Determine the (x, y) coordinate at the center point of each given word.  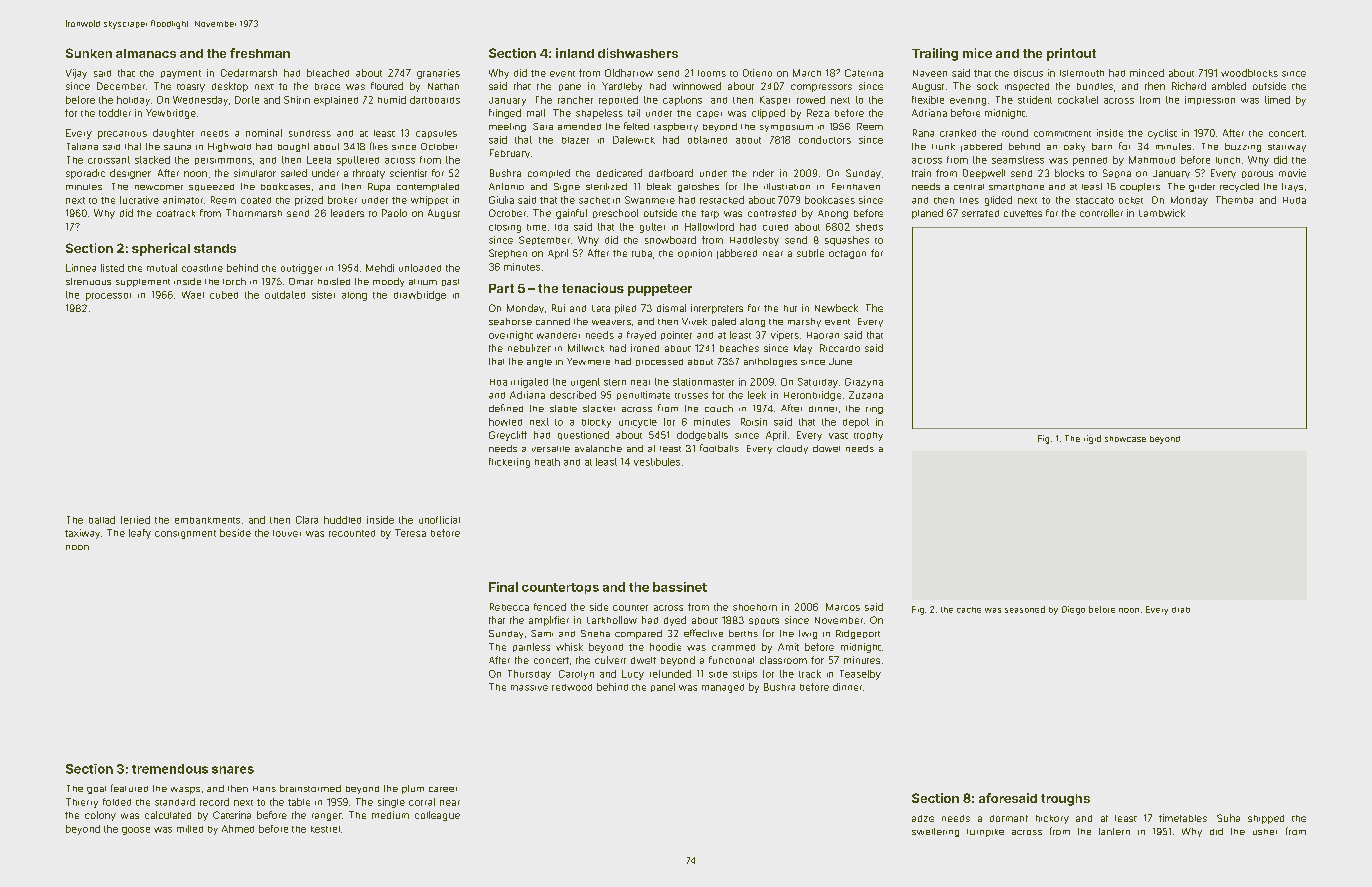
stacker (599, 408)
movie (1292, 173)
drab (1181, 610)
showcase (1125, 439)
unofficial (439, 520)
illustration (787, 186)
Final (503, 587)
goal (96, 790)
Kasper (775, 100)
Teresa (410, 533)
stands (215, 248)
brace (327, 86)
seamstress (1018, 160)
